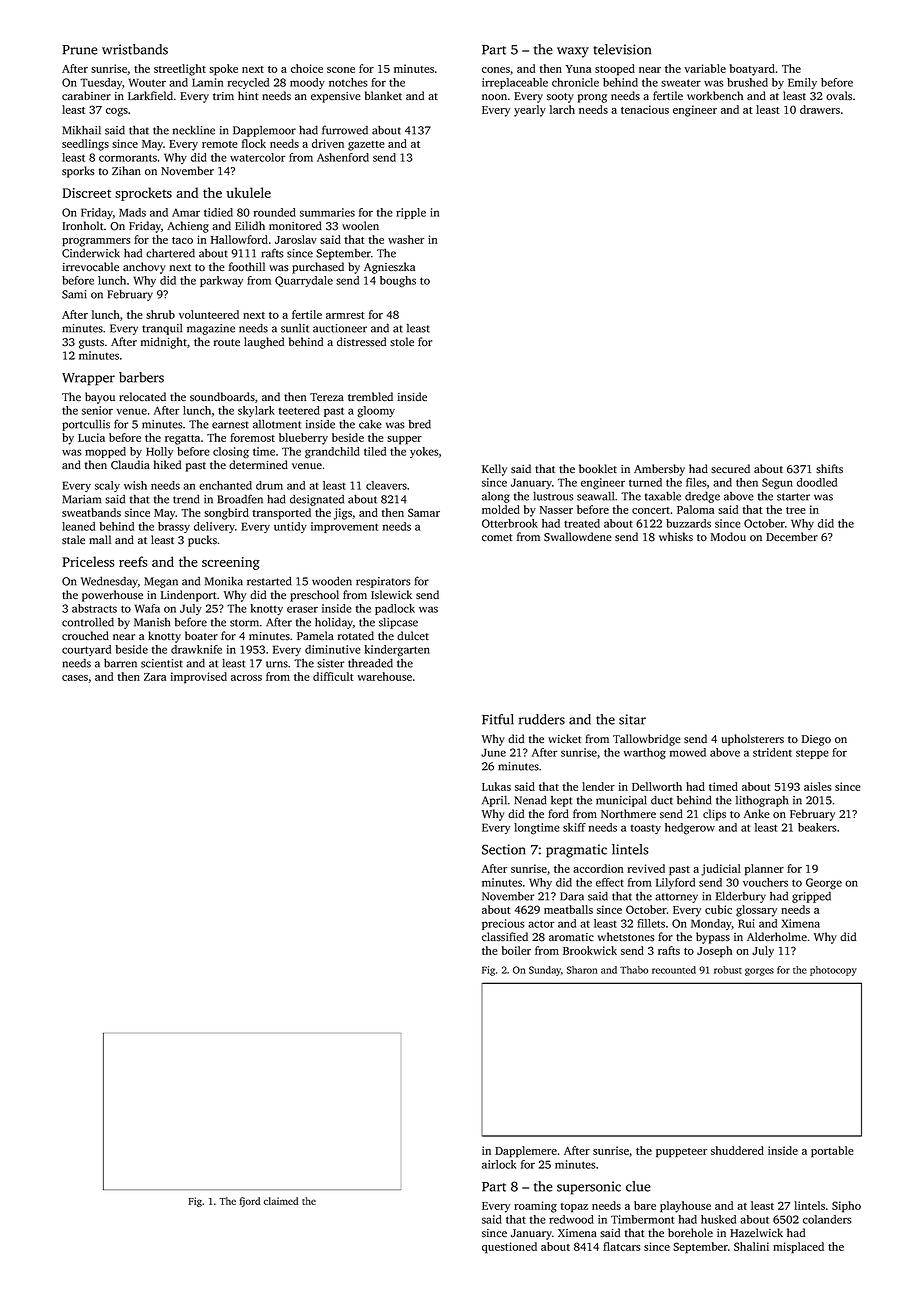 The image size is (924, 1308). Describe the element at coordinates (530, 111) in the image. I see `yearly` at that location.
